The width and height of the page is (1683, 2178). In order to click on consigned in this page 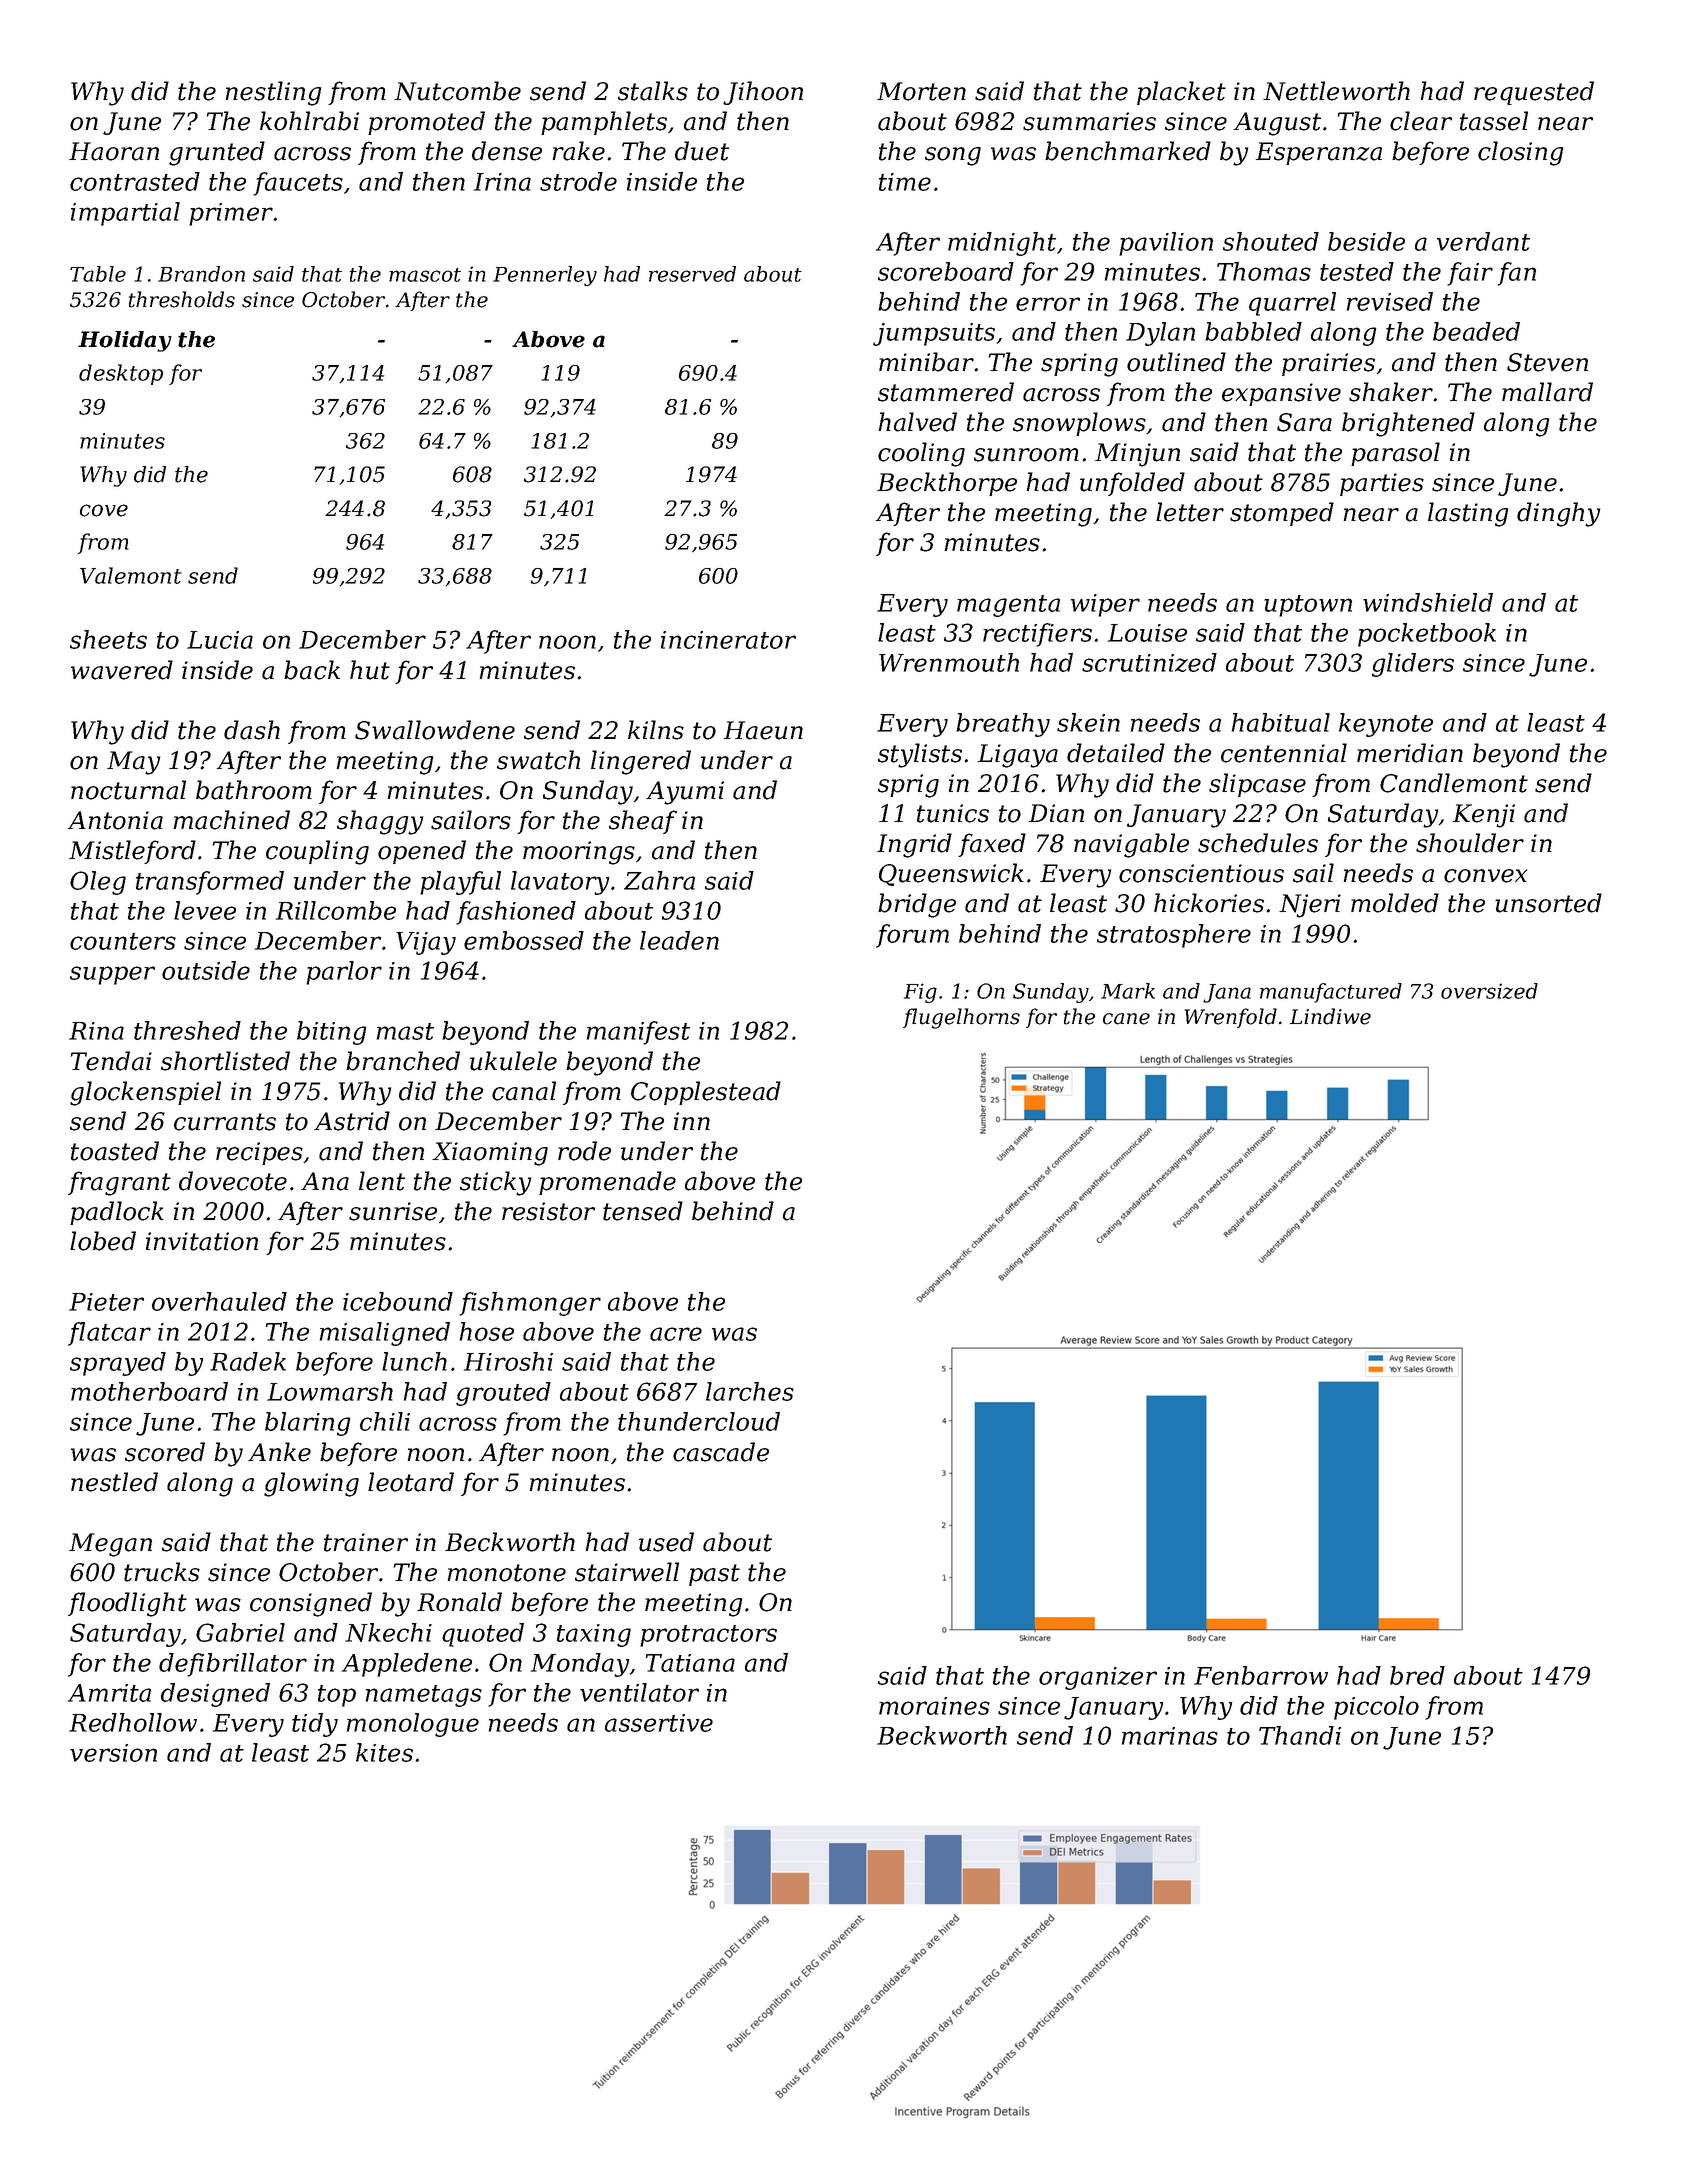, I will do `click(311, 1604)`.
